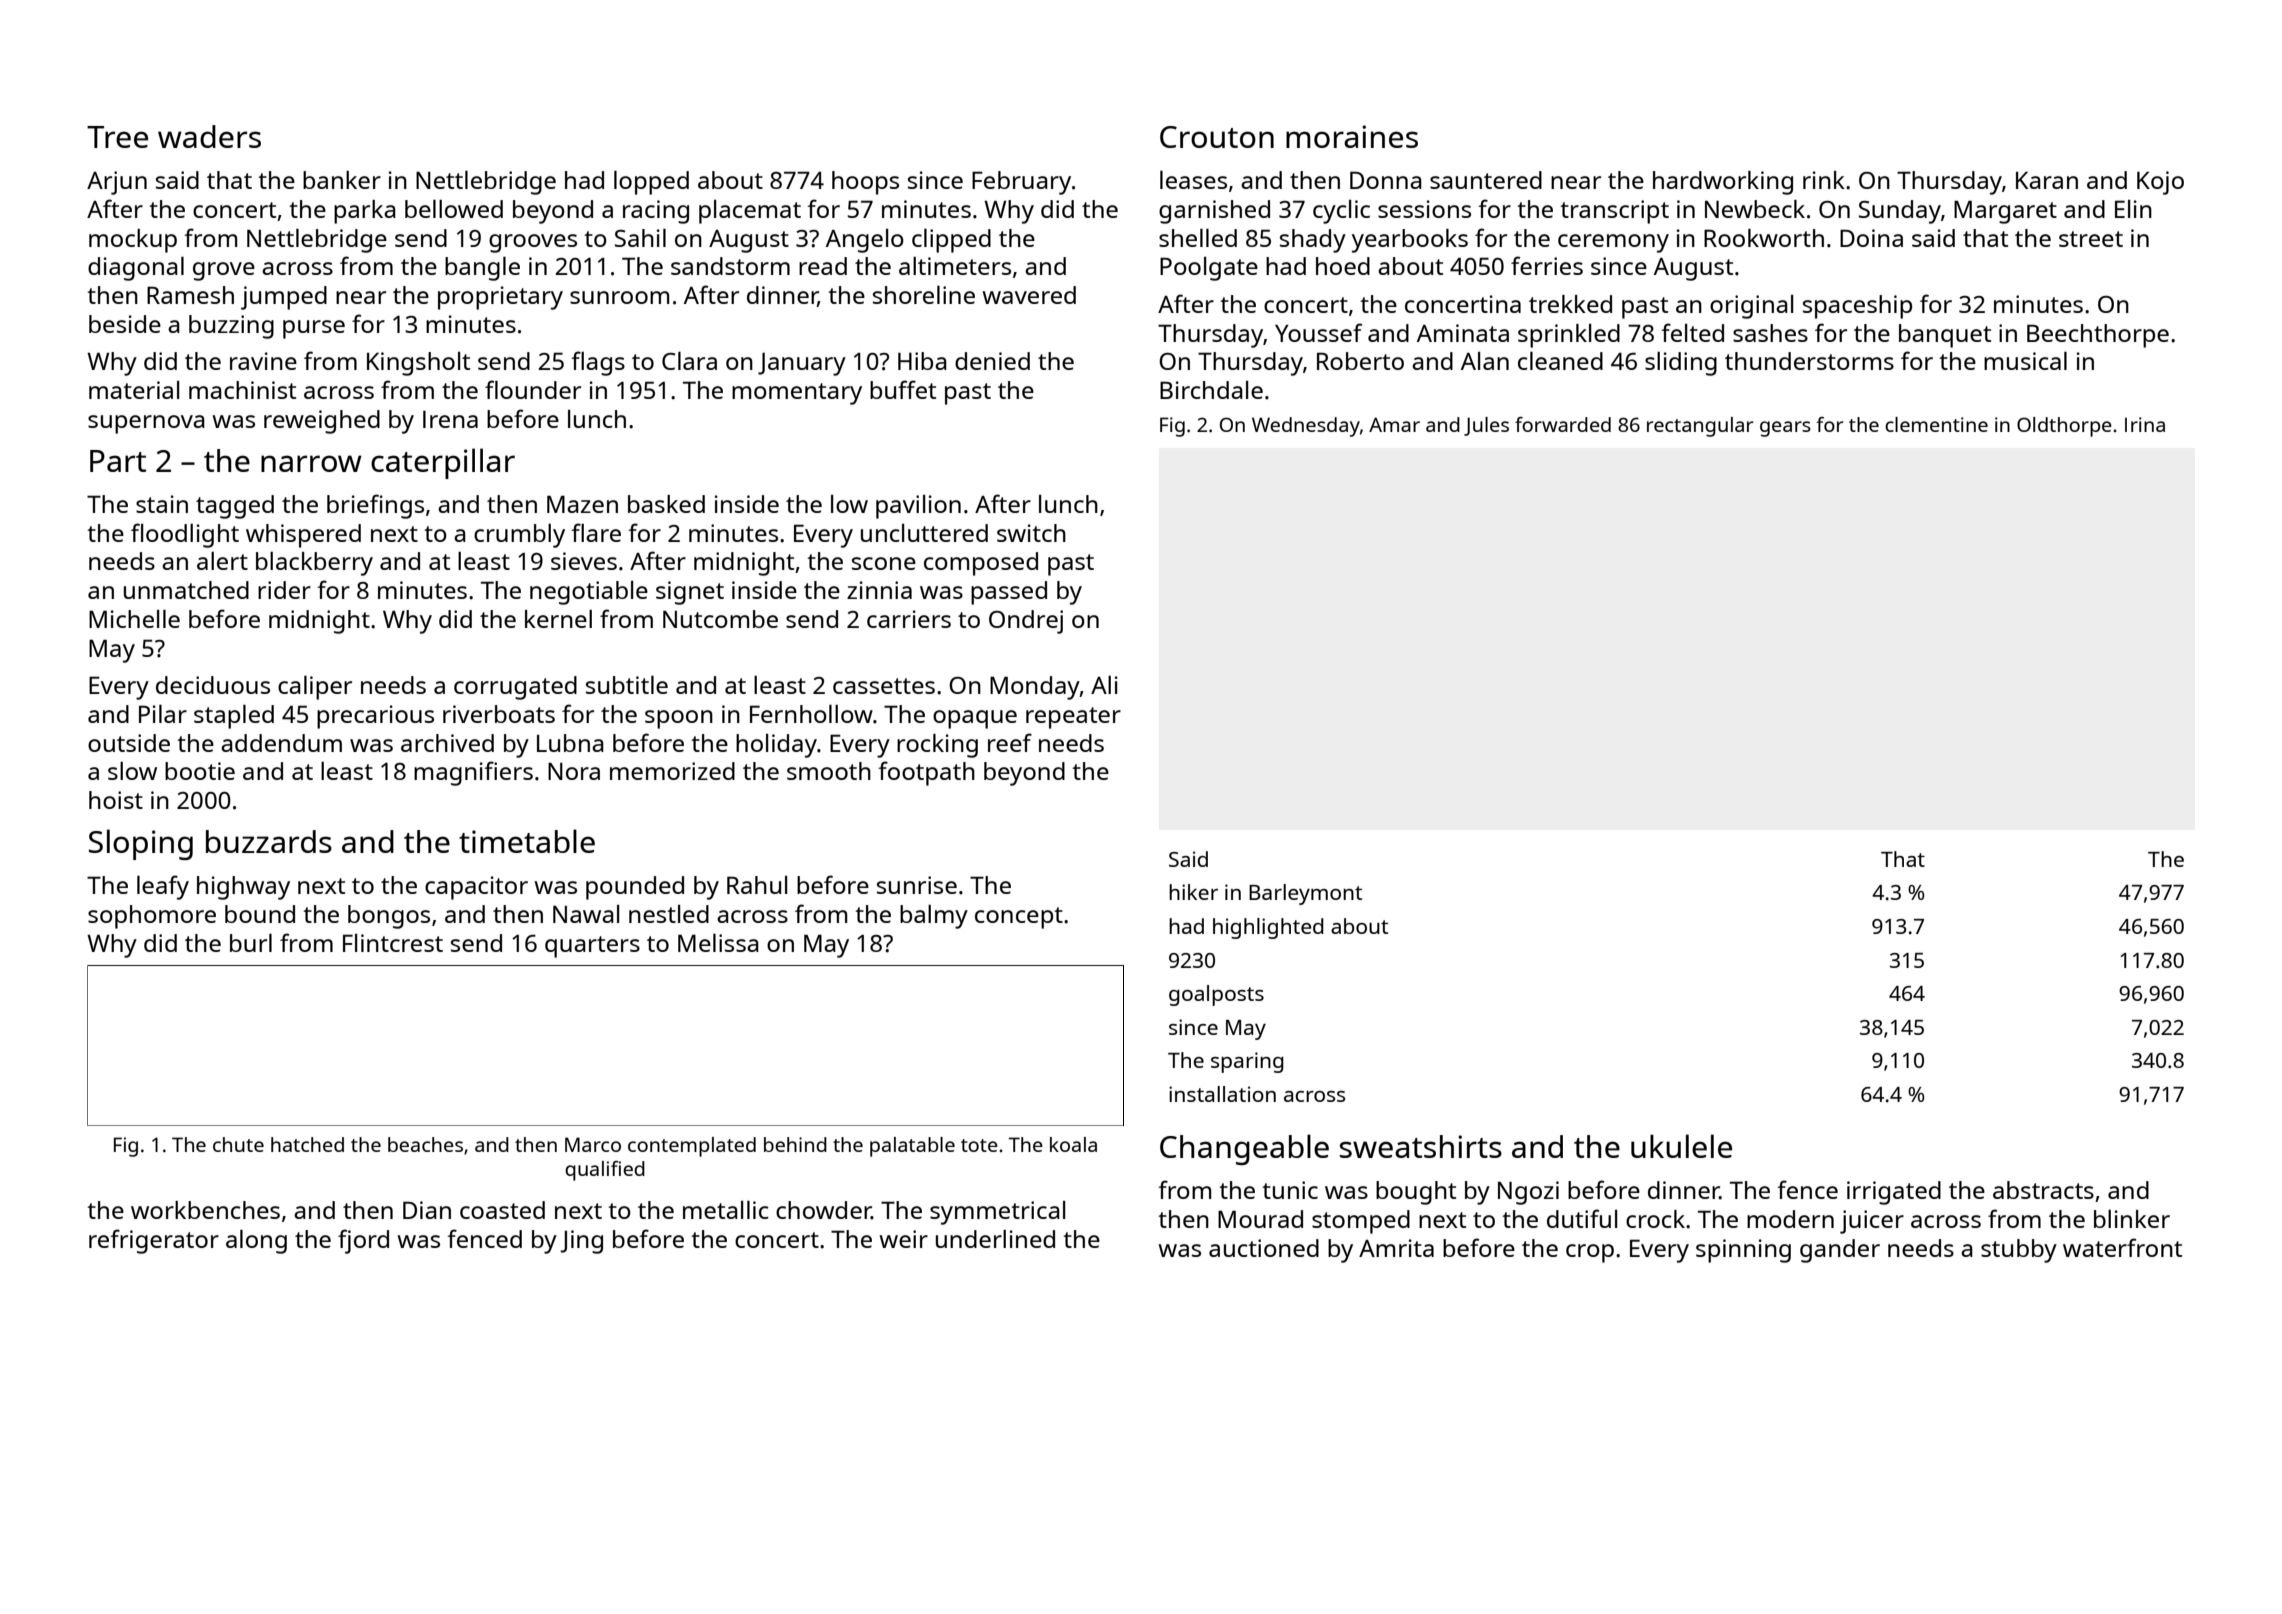  What do you see at coordinates (2064, 427) in the document?
I see `Oldthorpe` at bounding box center [2064, 427].
